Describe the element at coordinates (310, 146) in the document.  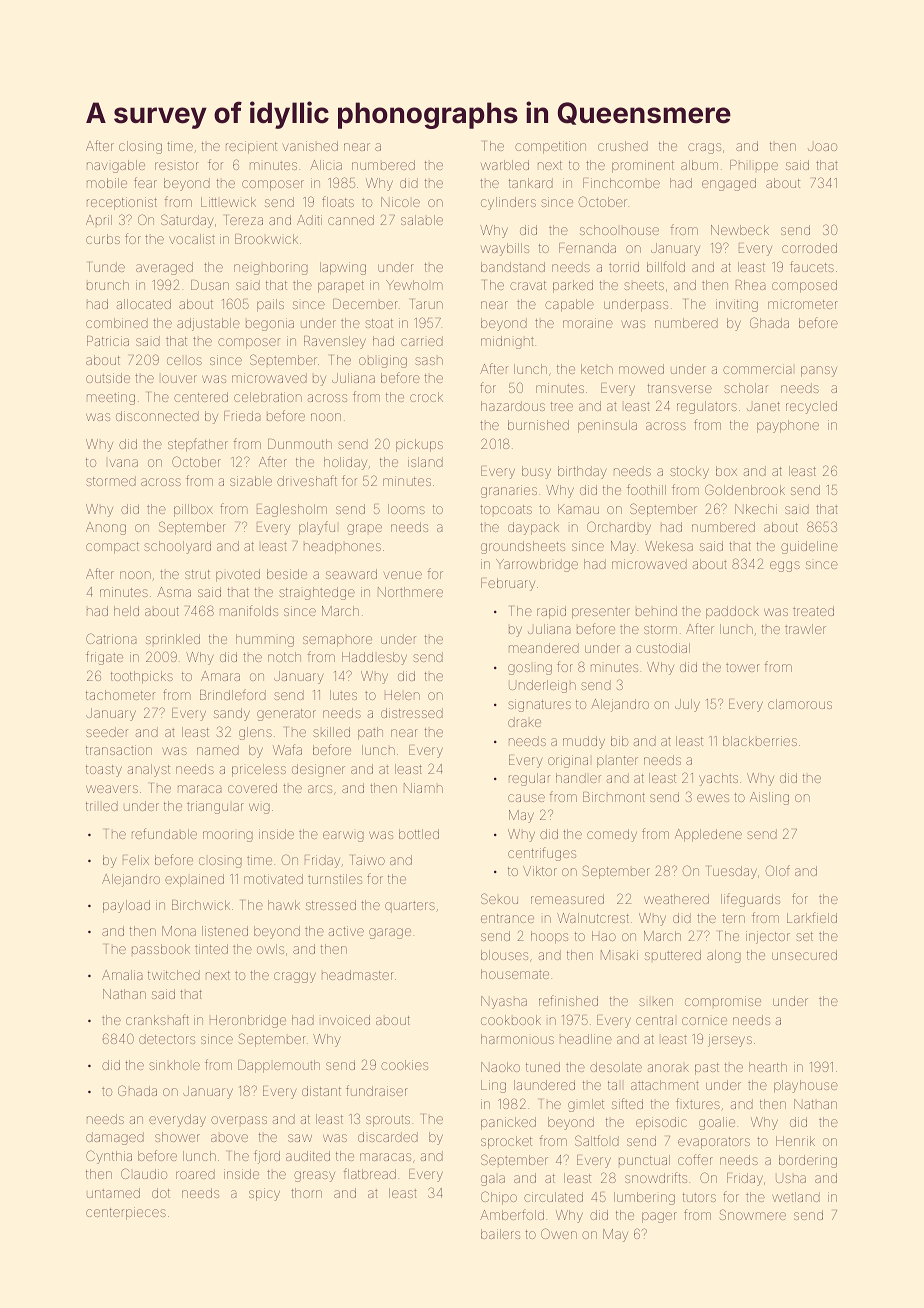
I see `vanished` at that location.
